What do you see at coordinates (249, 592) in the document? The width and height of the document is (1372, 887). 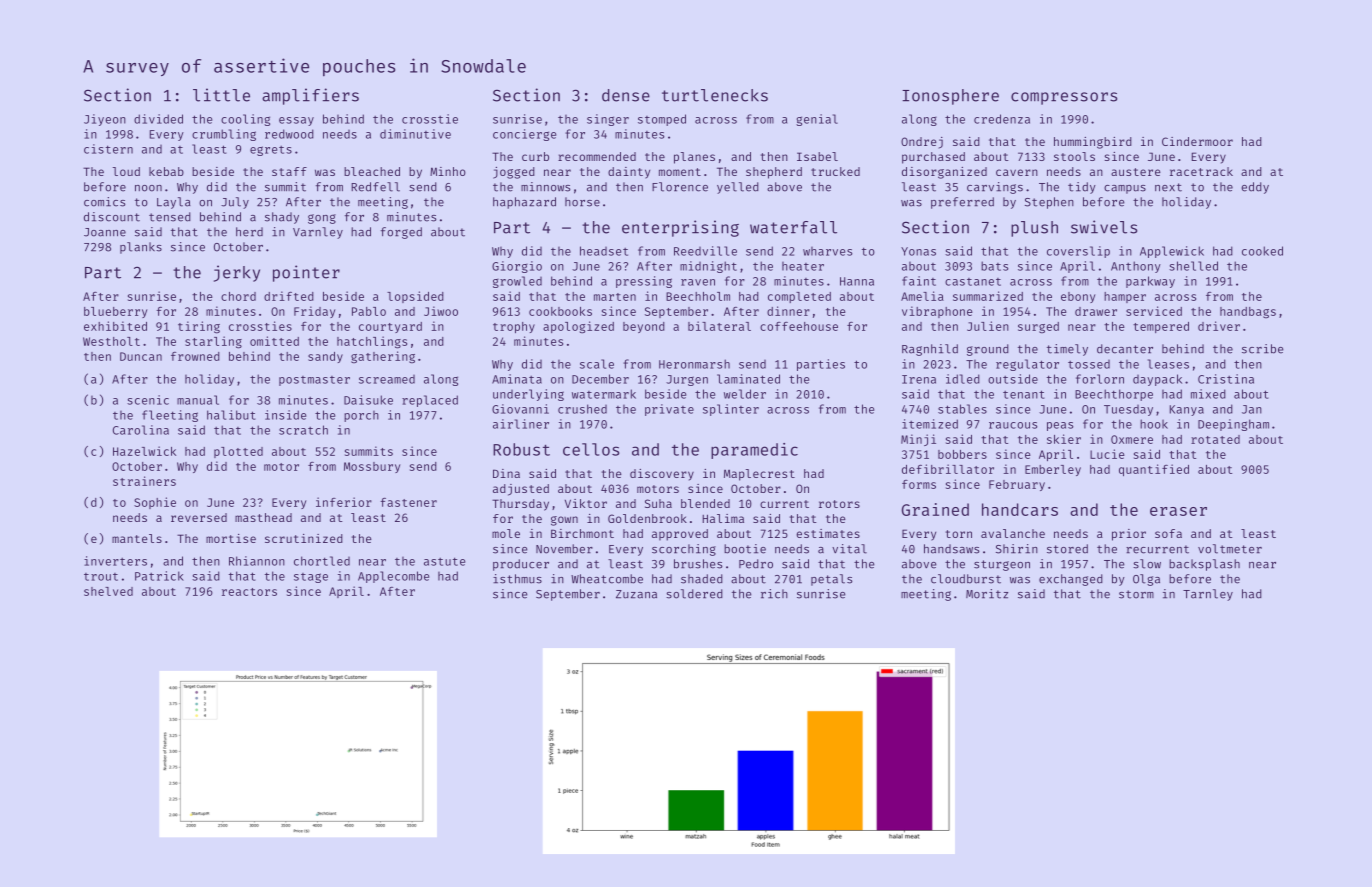 I see `reactors` at bounding box center [249, 592].
